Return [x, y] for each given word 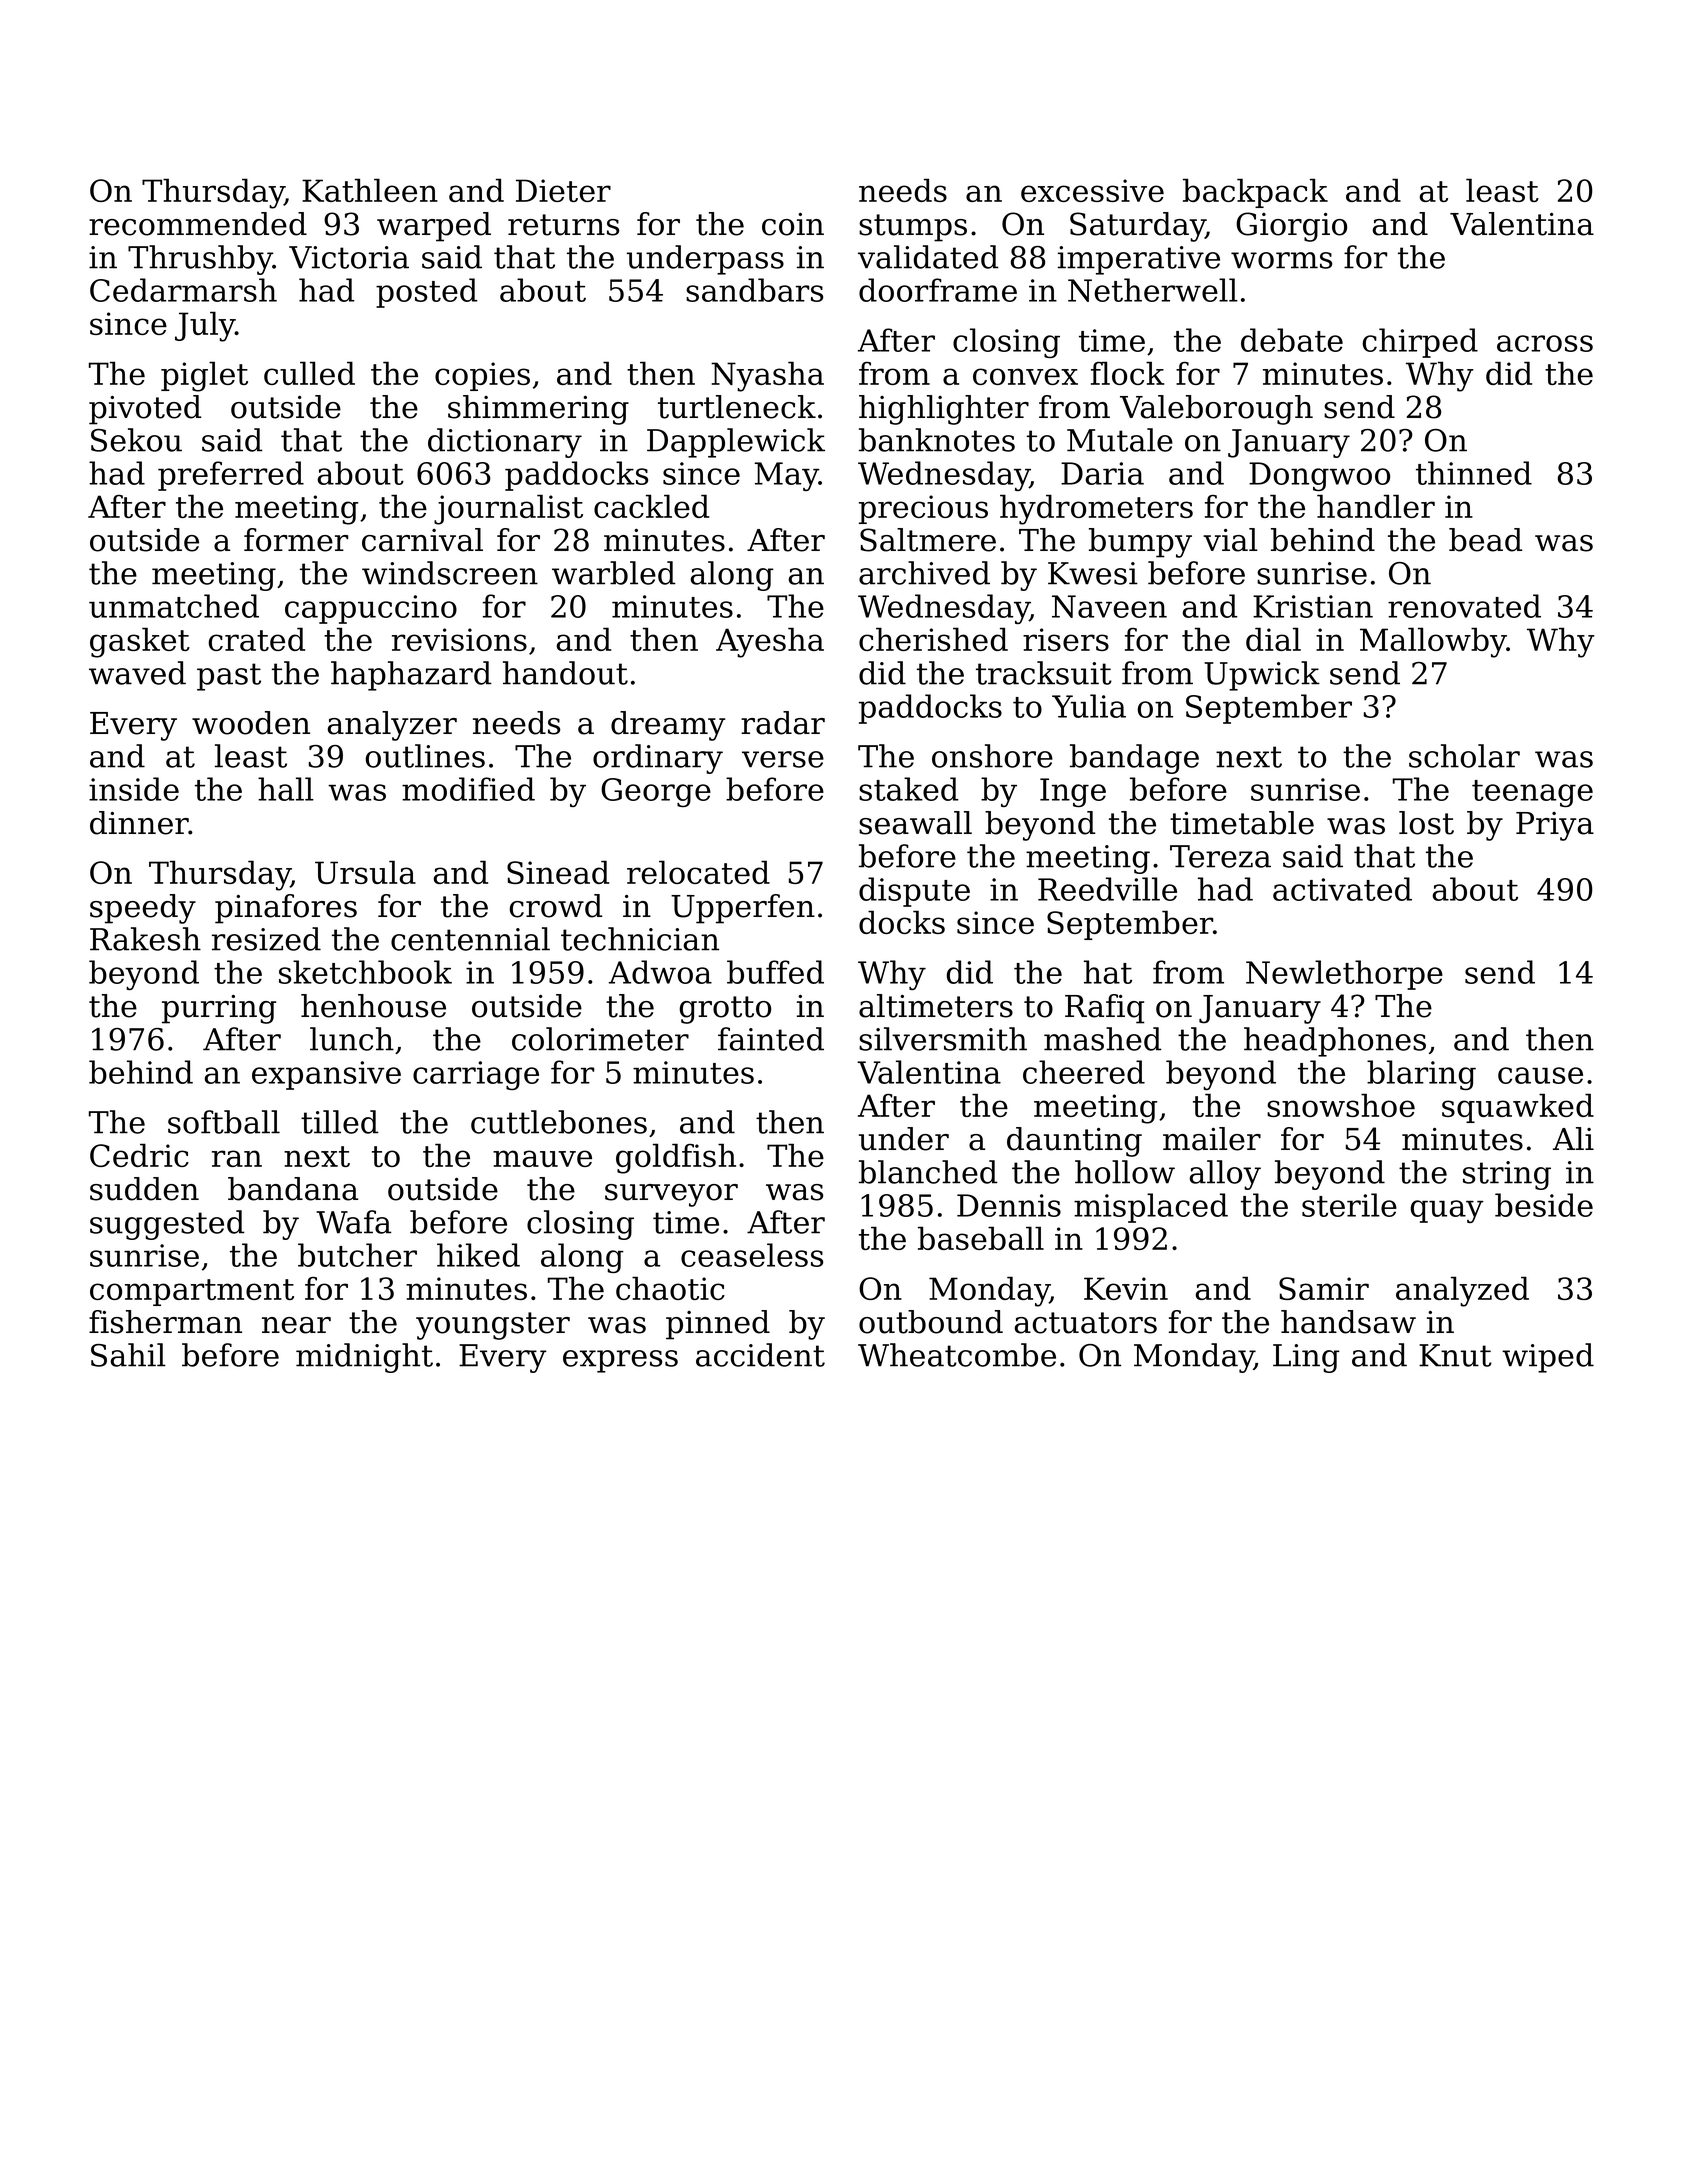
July [205, 326]
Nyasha [767, 376]
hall [286, 789]
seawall [915, 823]
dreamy [668, 726]
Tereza [1220, 856]
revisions [459, 639]
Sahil [128, 1355]
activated [1342, 889]
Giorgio [1291, 227]
